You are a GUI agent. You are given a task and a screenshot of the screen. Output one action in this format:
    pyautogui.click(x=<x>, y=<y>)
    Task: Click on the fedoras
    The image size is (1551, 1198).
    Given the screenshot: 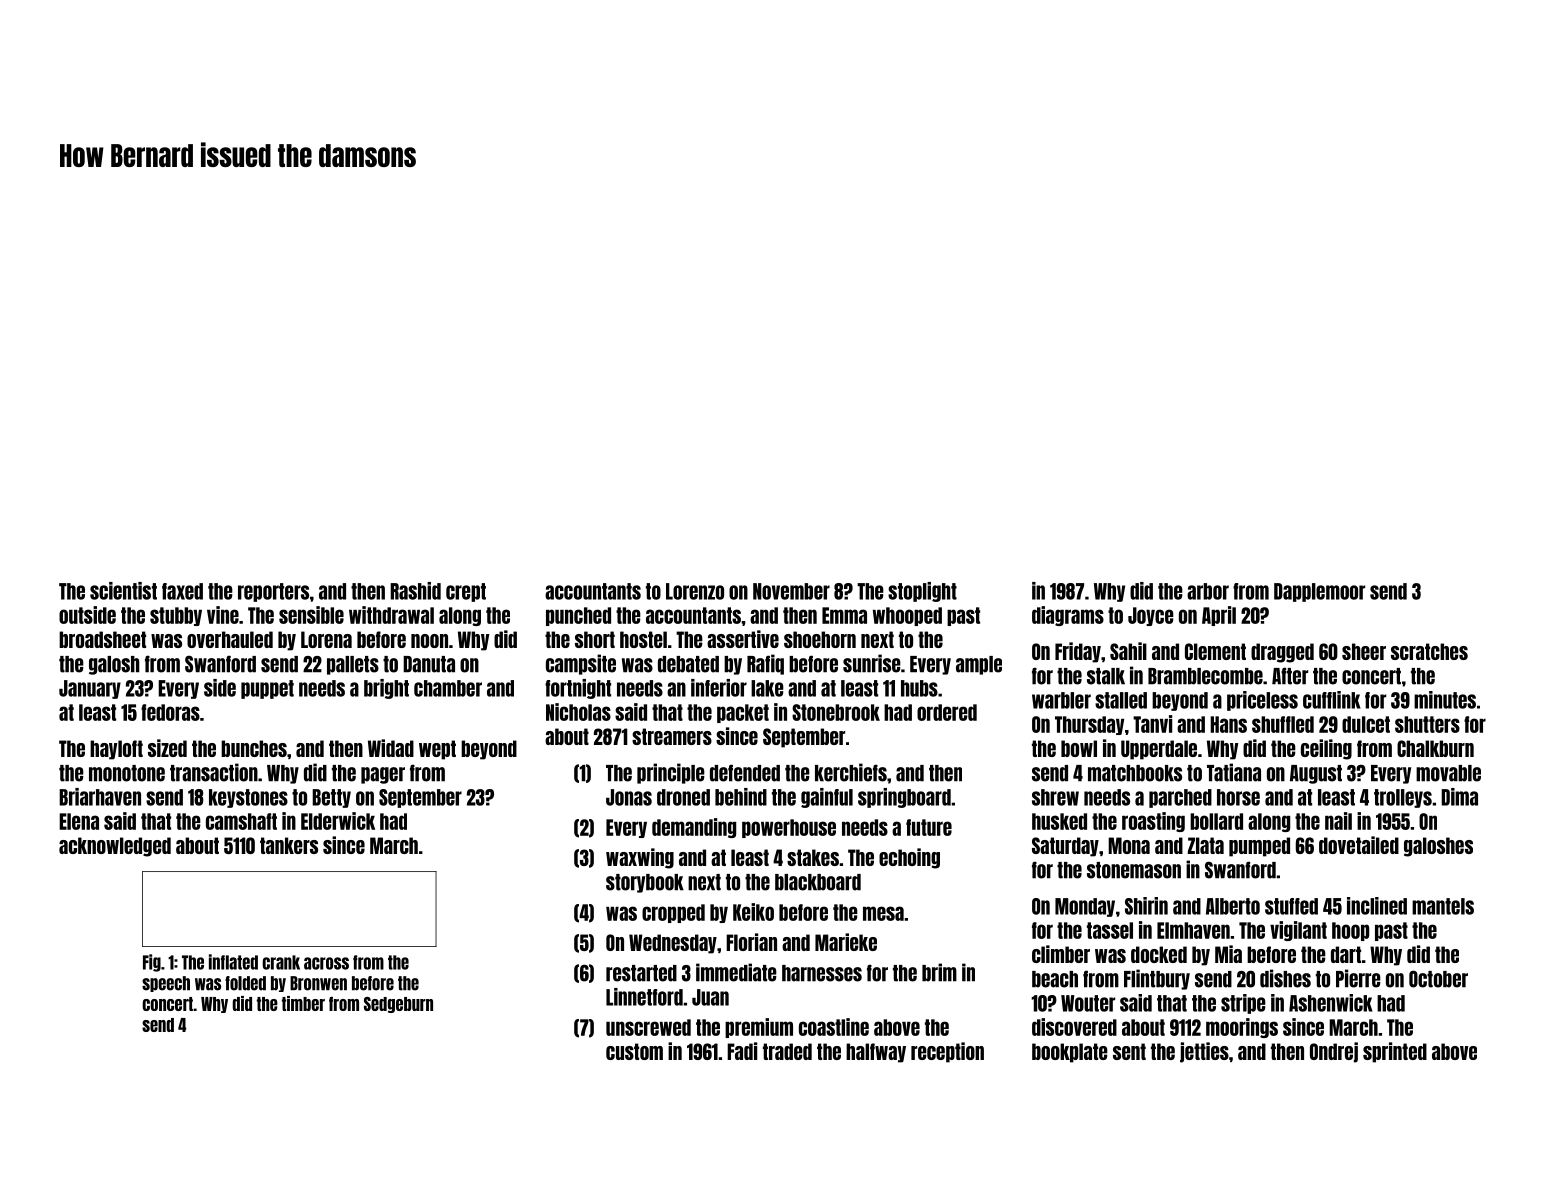 What is the action you would take?
    pyautogui.click(x=170, y=712)
